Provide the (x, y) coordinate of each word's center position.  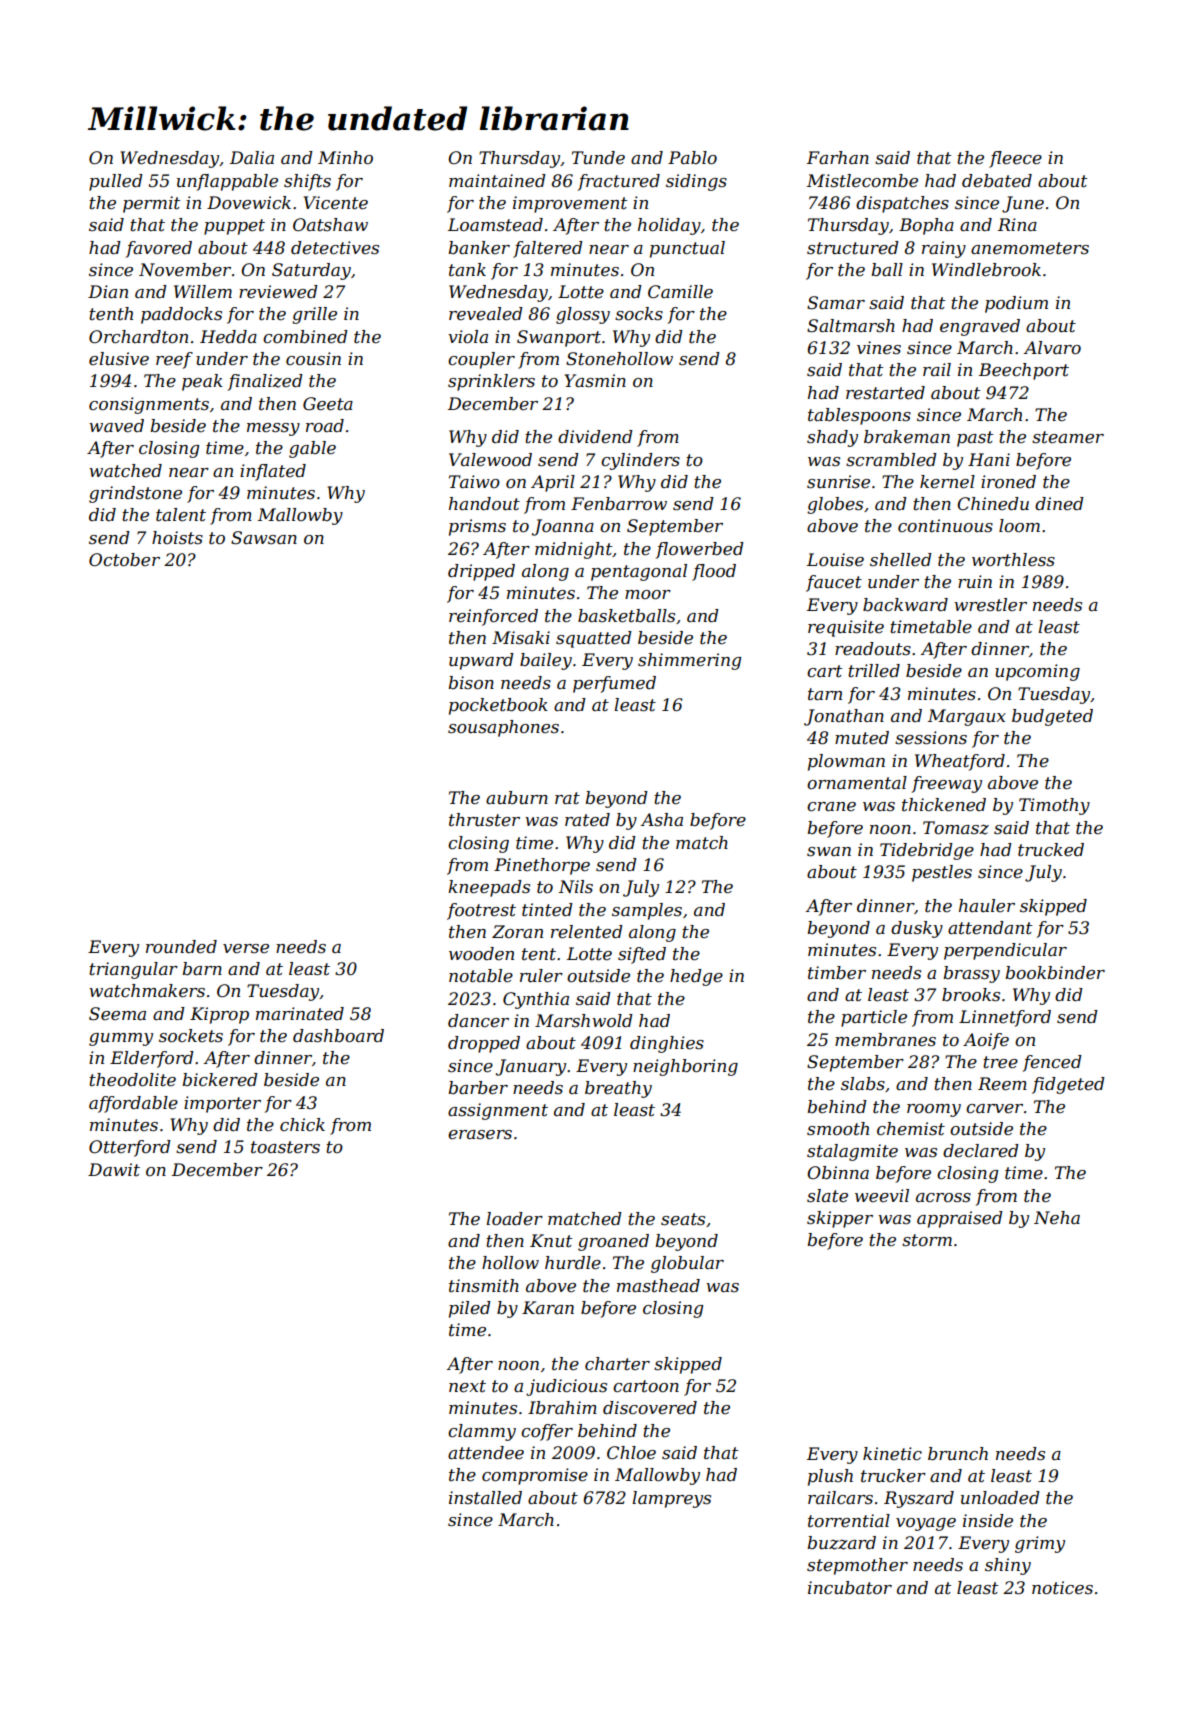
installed (485, 1498)
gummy (121, 1039)
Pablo (692, 157)
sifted (642, 955)
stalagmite (852, 1152)
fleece (1015, 159)
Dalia (252, 157)
